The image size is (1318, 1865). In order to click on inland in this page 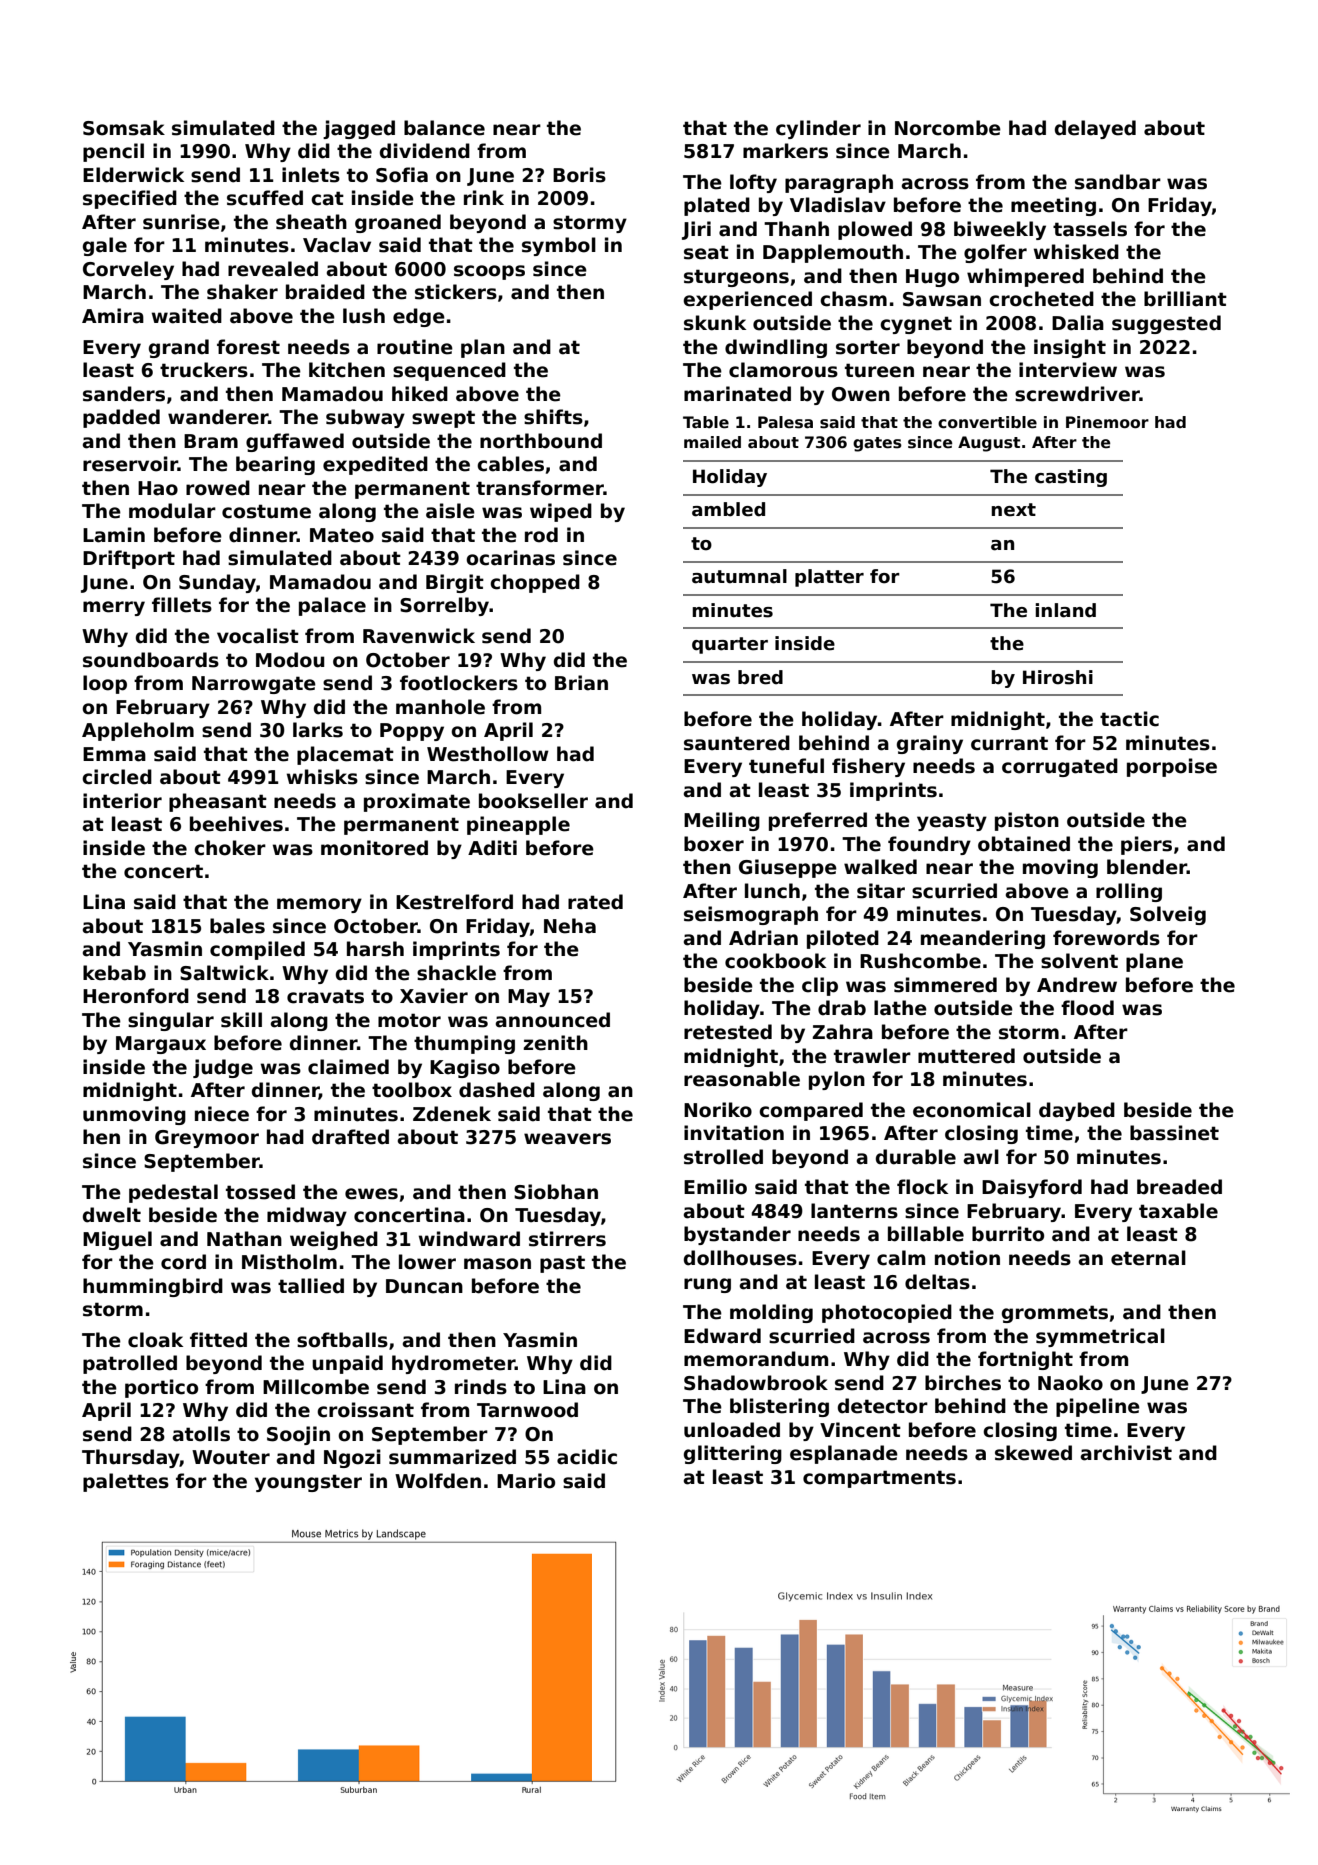, I will do `click(1065, 610)`.
